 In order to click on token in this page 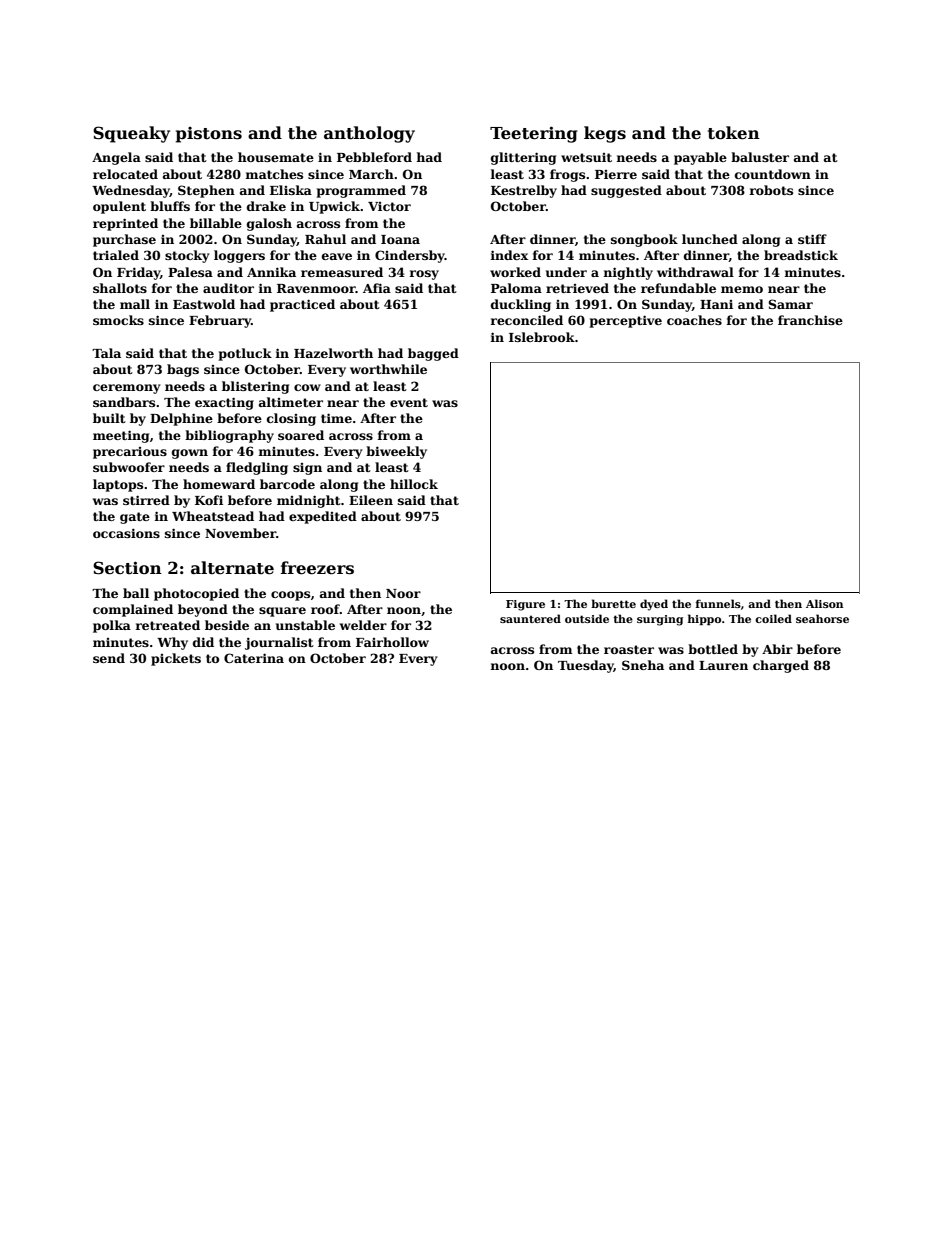, I will do `click(734, 133)`.
